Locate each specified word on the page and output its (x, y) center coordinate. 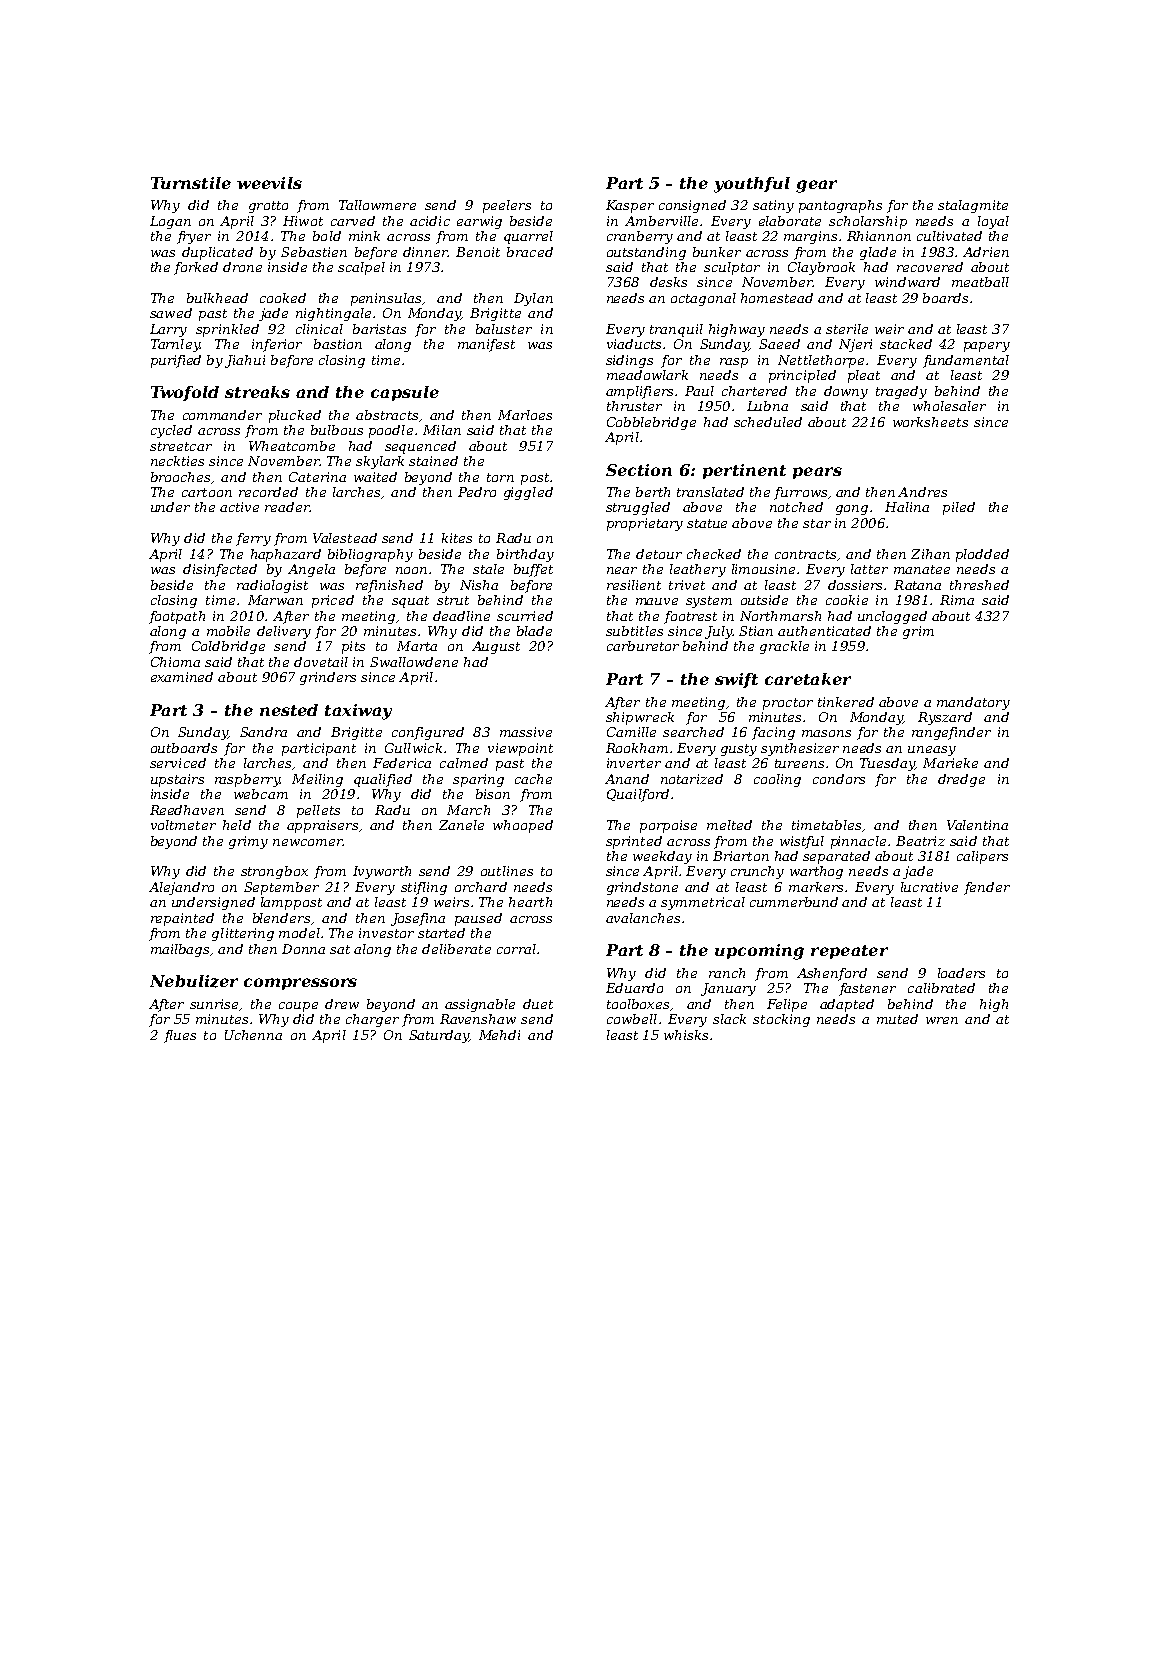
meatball (980, 282)
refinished (389, 586)
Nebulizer (194, 981)
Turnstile (191, 183)
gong (852, 510)
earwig (479, 222)
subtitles (634, 631)
